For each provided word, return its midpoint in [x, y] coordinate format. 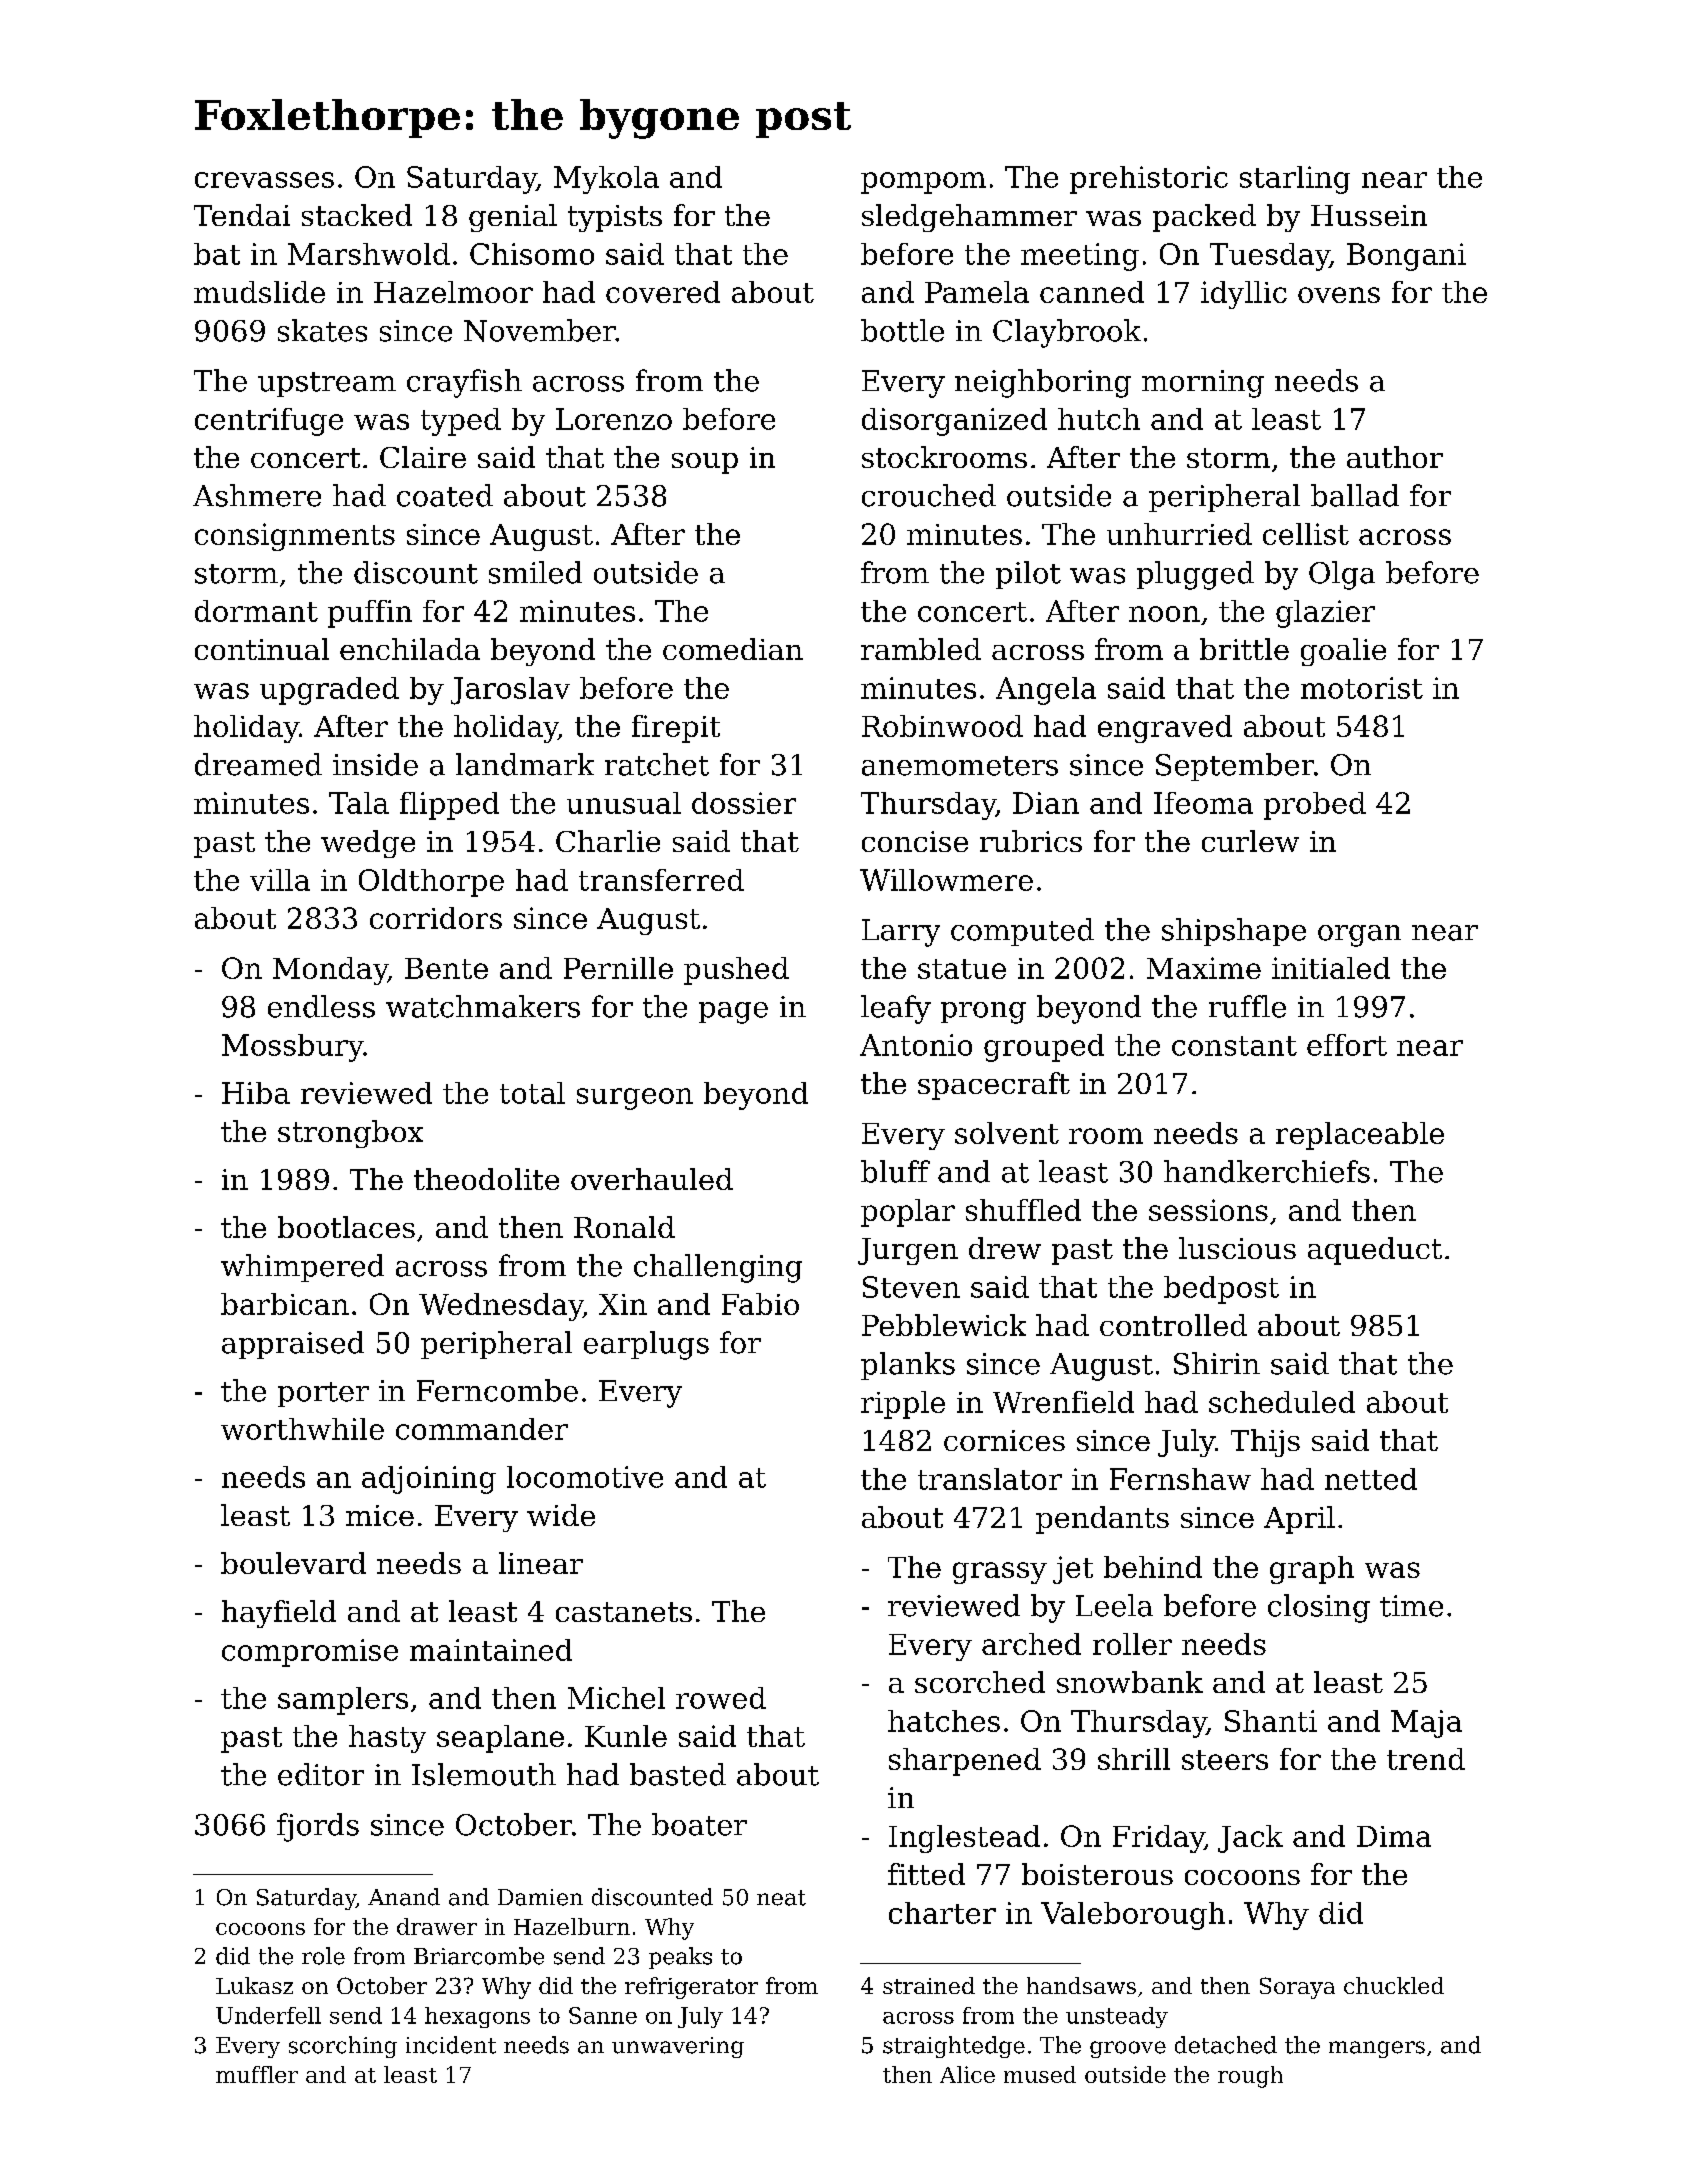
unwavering [678, 2047]
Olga [1342, 575]
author [1395, 457]
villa [280, 880]
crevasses [264, 180]
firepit [676, 729]
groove [1128, 2049]
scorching [343, 2047]
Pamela [977, 292]
